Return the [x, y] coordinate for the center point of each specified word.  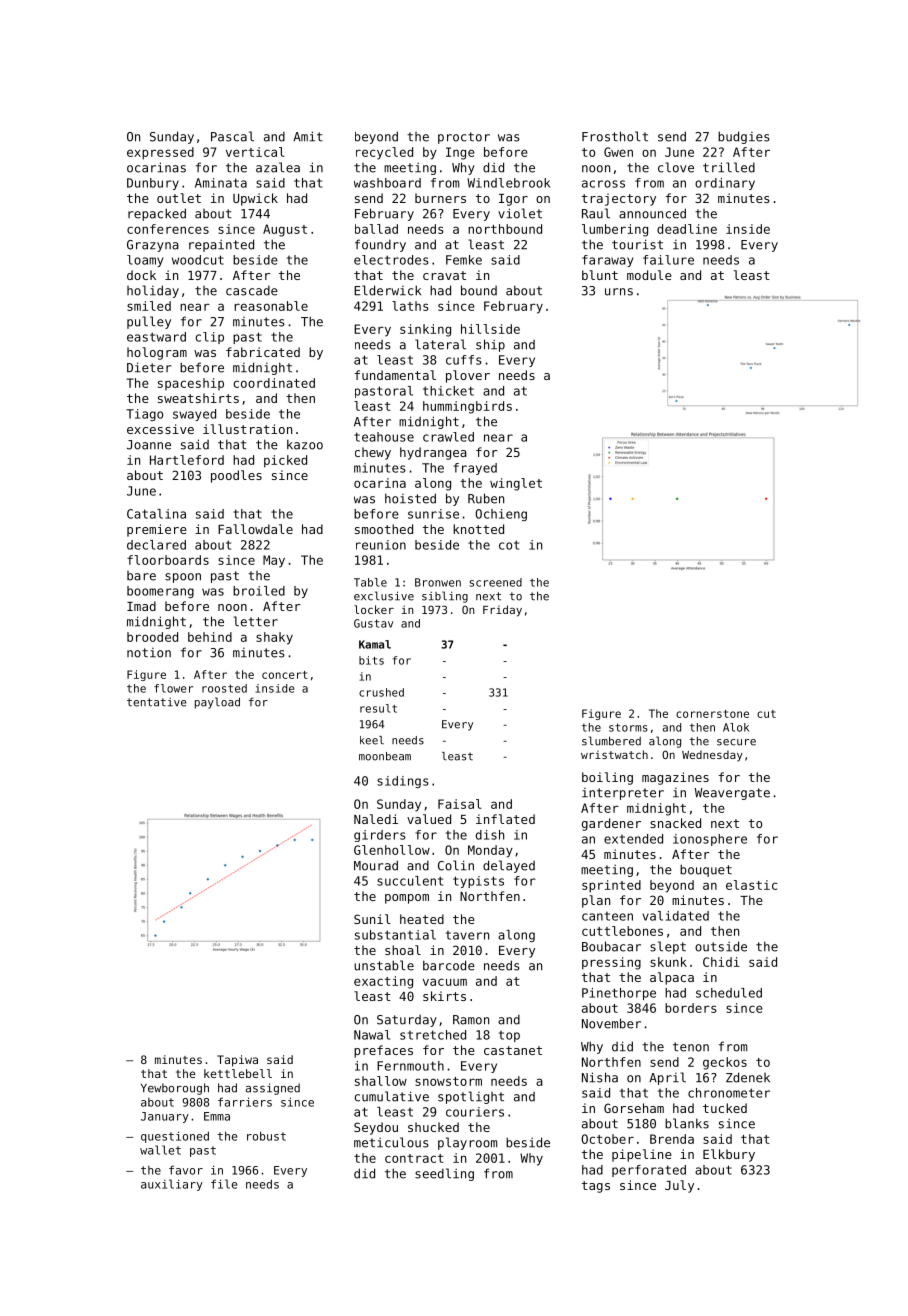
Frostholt [615, 136]
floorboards [168, 560]
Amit [307, 136]
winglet [516, 484]
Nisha [600, 1077]
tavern [467, 935]
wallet [160, 1150]
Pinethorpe [619, 994]
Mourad [376, 865]
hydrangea [433, 453]
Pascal [232, 136]
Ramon [471, 1020]
